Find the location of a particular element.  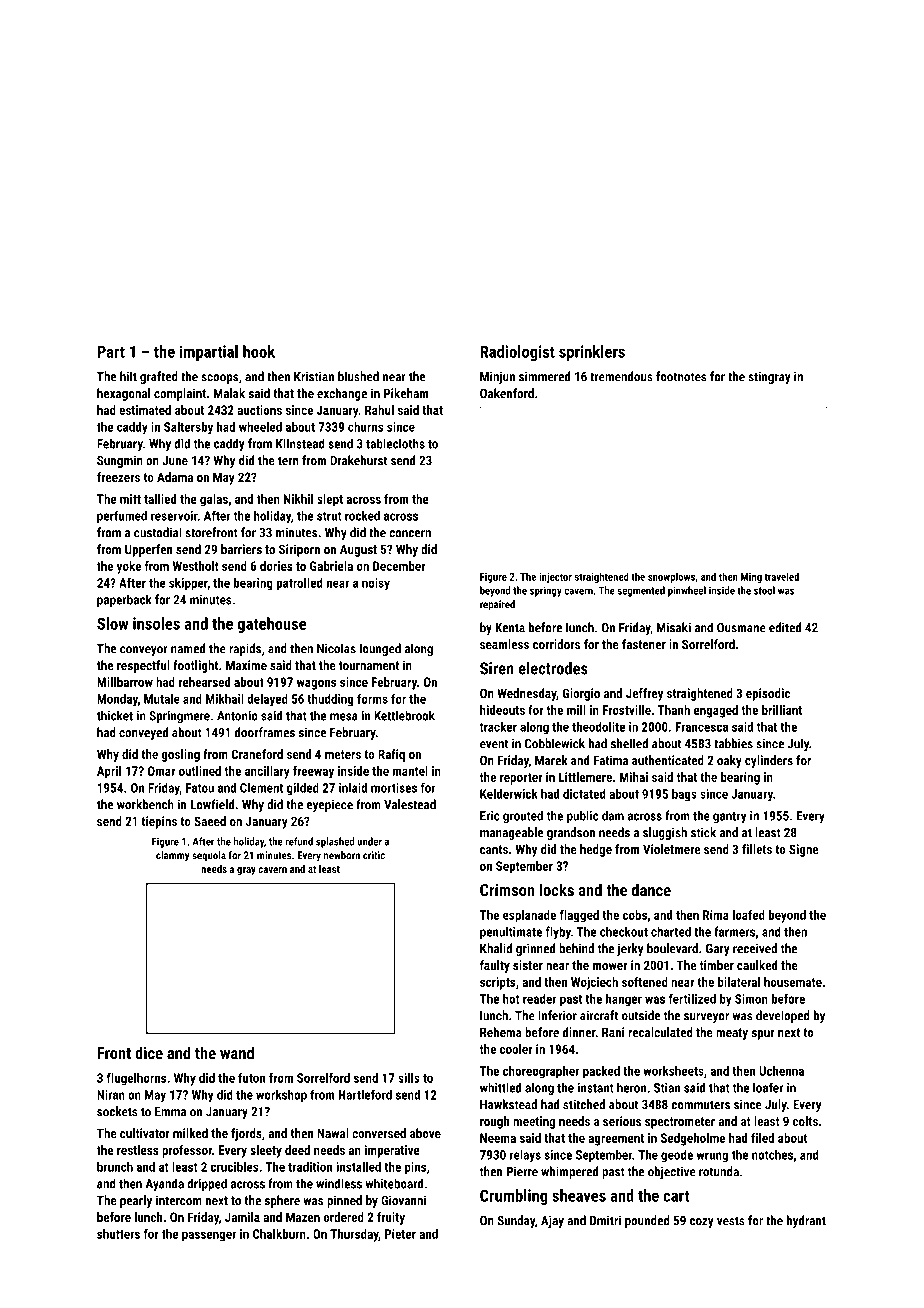

Upperfen is located at coordinates (149, 550).
